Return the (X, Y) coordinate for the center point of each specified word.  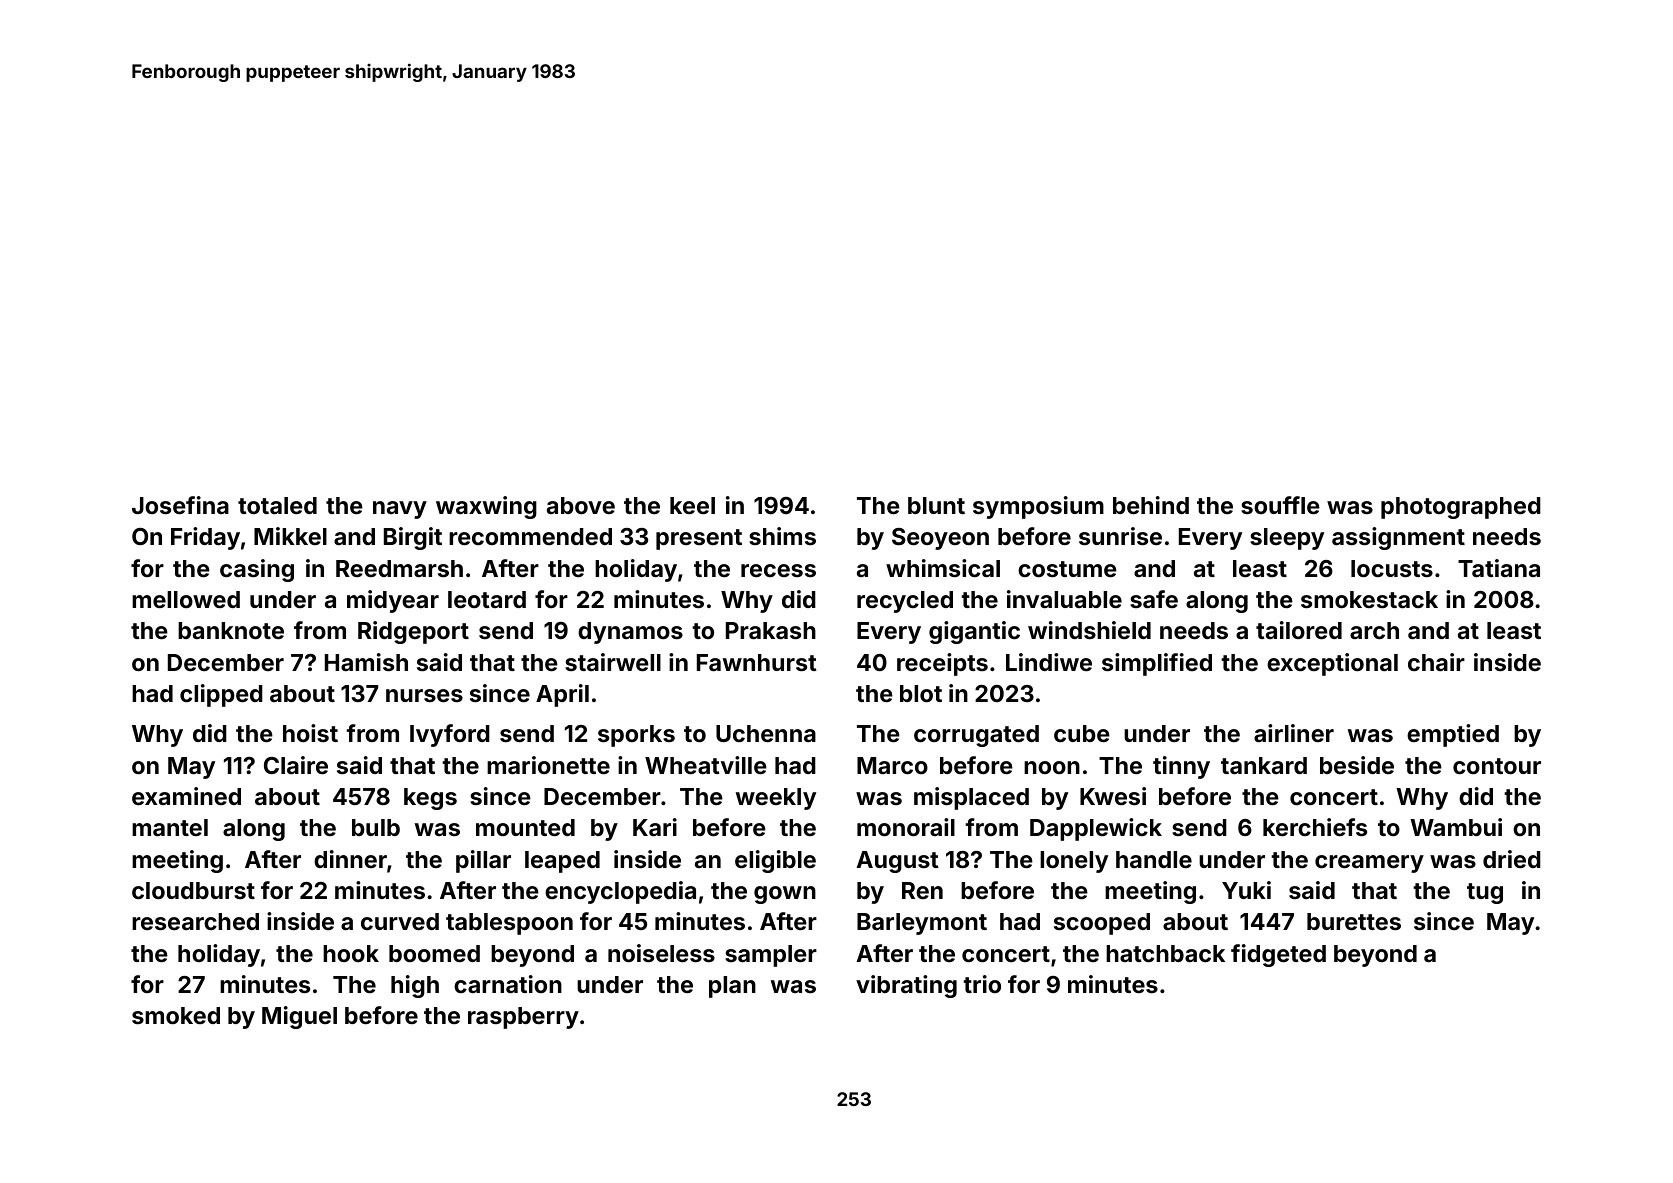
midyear (393, 601)
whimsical (943, 568)
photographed (1461, 508)
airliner (1294, 733)
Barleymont (922, 924)
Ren (922, 890)
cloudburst (193, 890)
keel (692, 505)
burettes (1354, 921)
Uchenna (766, 733)
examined (186, 796)
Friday (205, 538)
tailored (1299, 630)
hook (351, 953)
